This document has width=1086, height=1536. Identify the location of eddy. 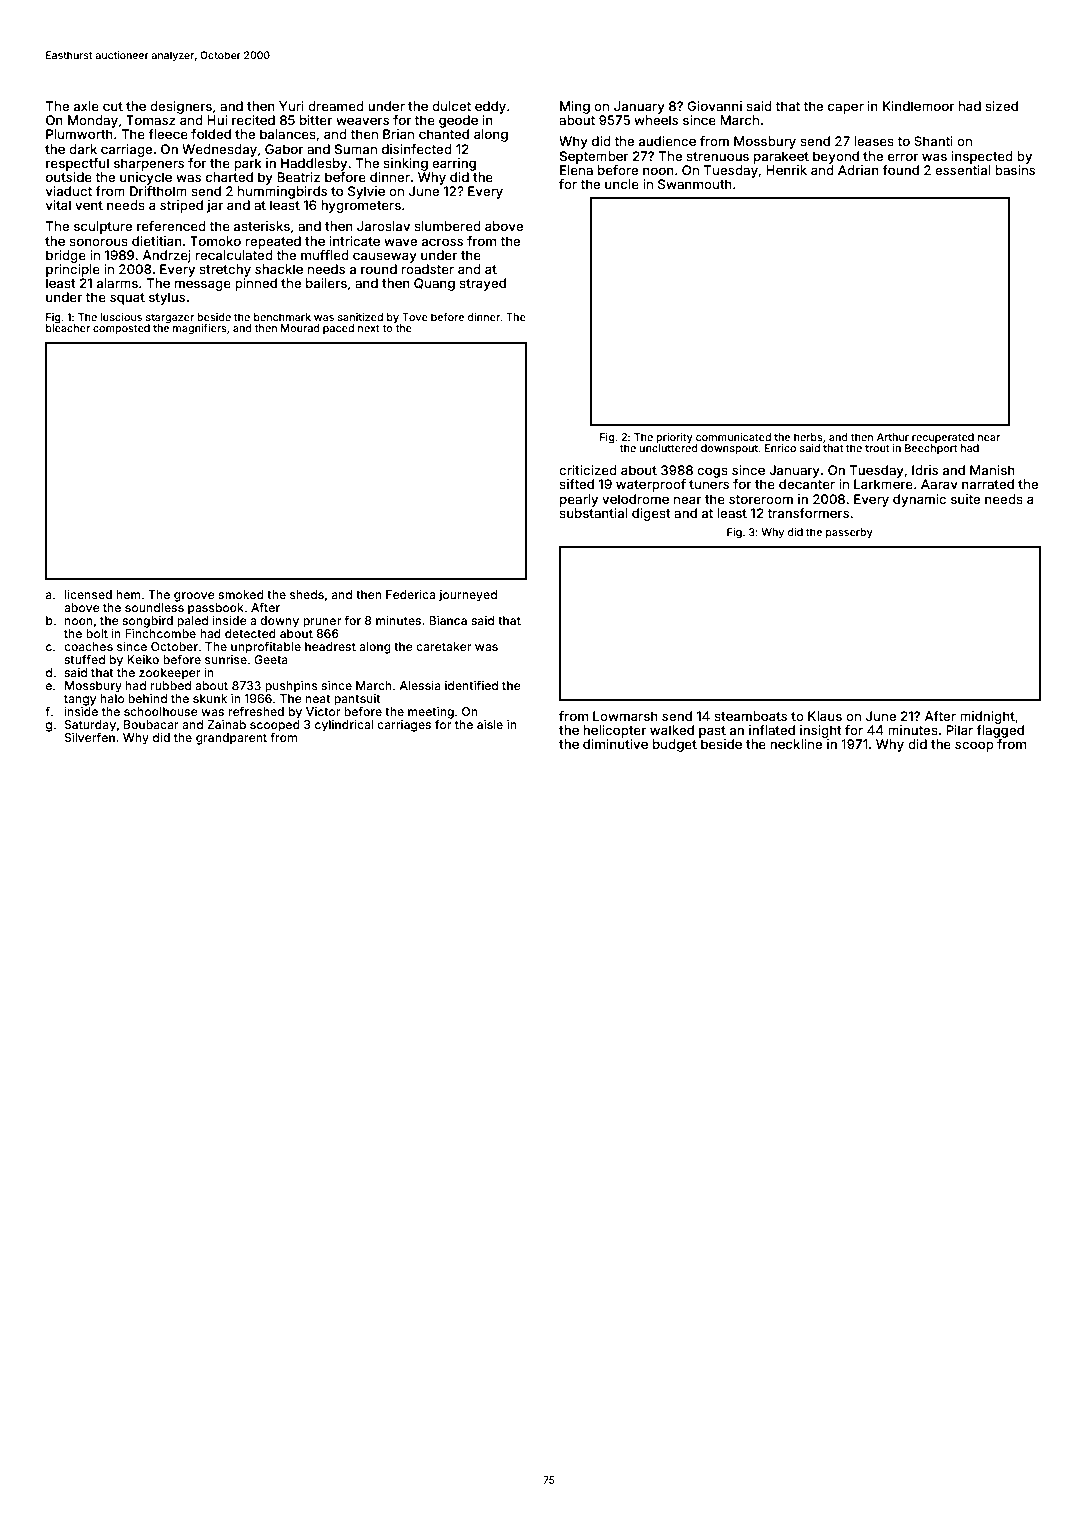
(490, 107).
